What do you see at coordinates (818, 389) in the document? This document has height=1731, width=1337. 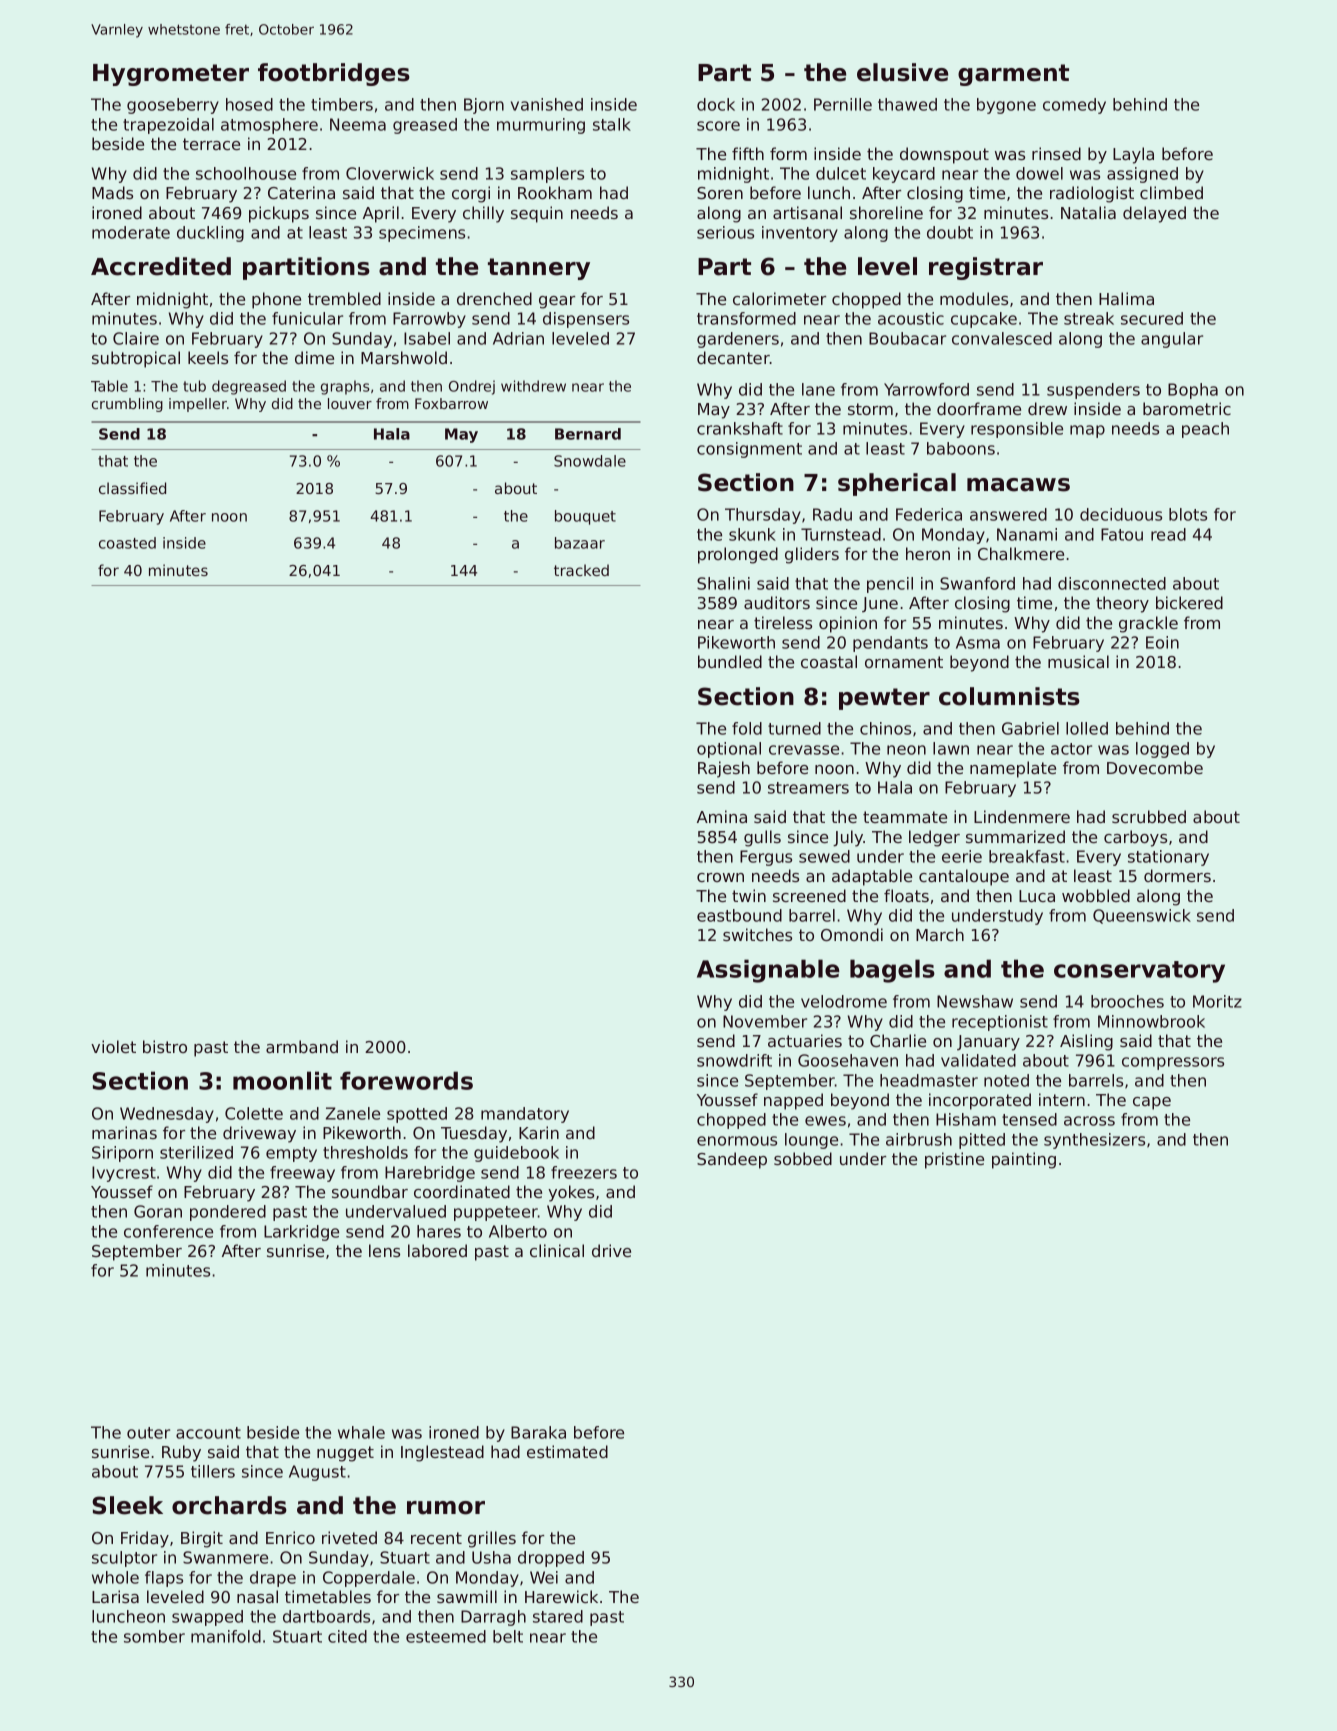 I see `lane` at bounding box center [818, 389].
